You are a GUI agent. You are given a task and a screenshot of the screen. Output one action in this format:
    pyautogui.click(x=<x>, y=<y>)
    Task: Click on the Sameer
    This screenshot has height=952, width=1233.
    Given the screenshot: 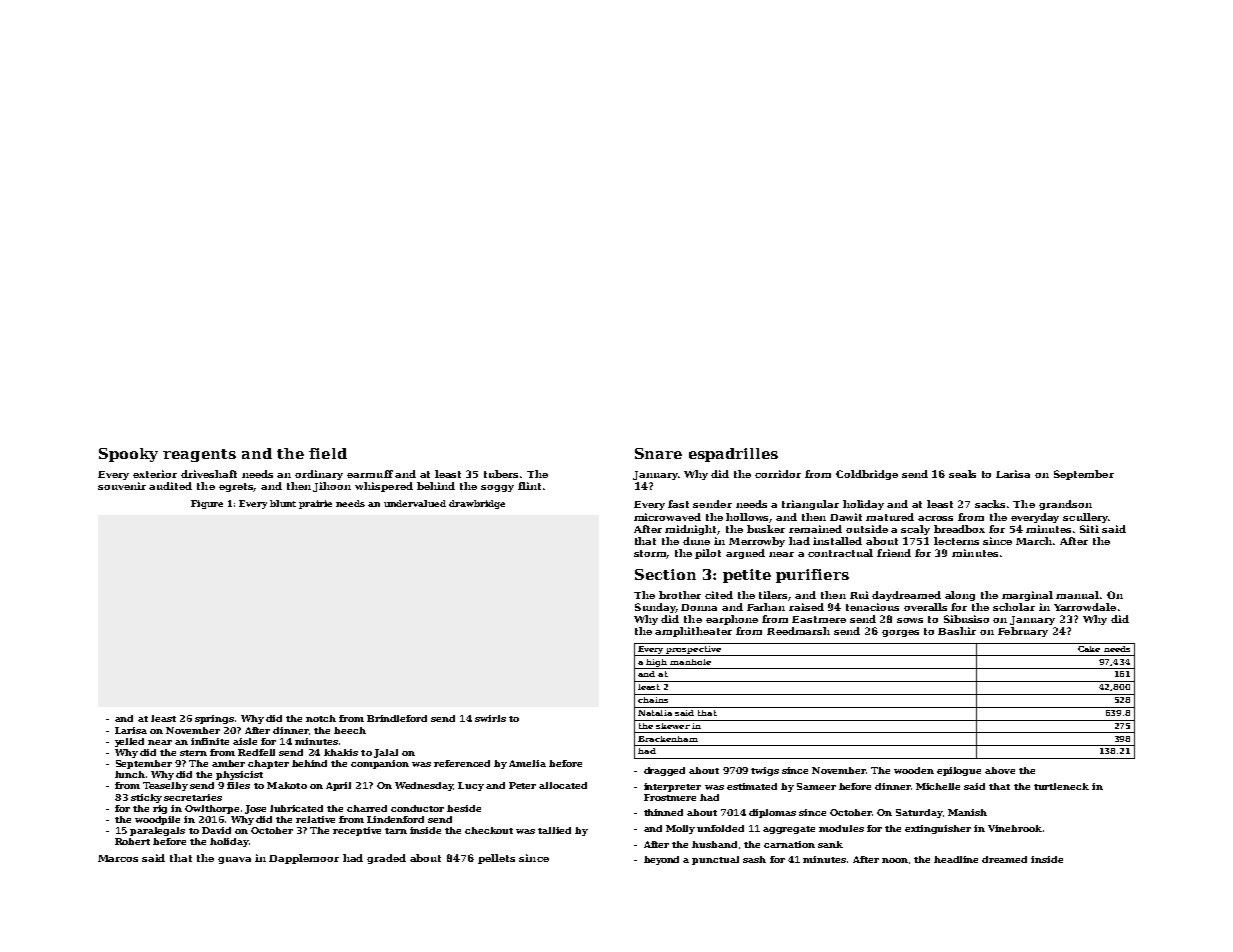 What is the action you would take?
    pyautogui.click(x=816, y=786)
